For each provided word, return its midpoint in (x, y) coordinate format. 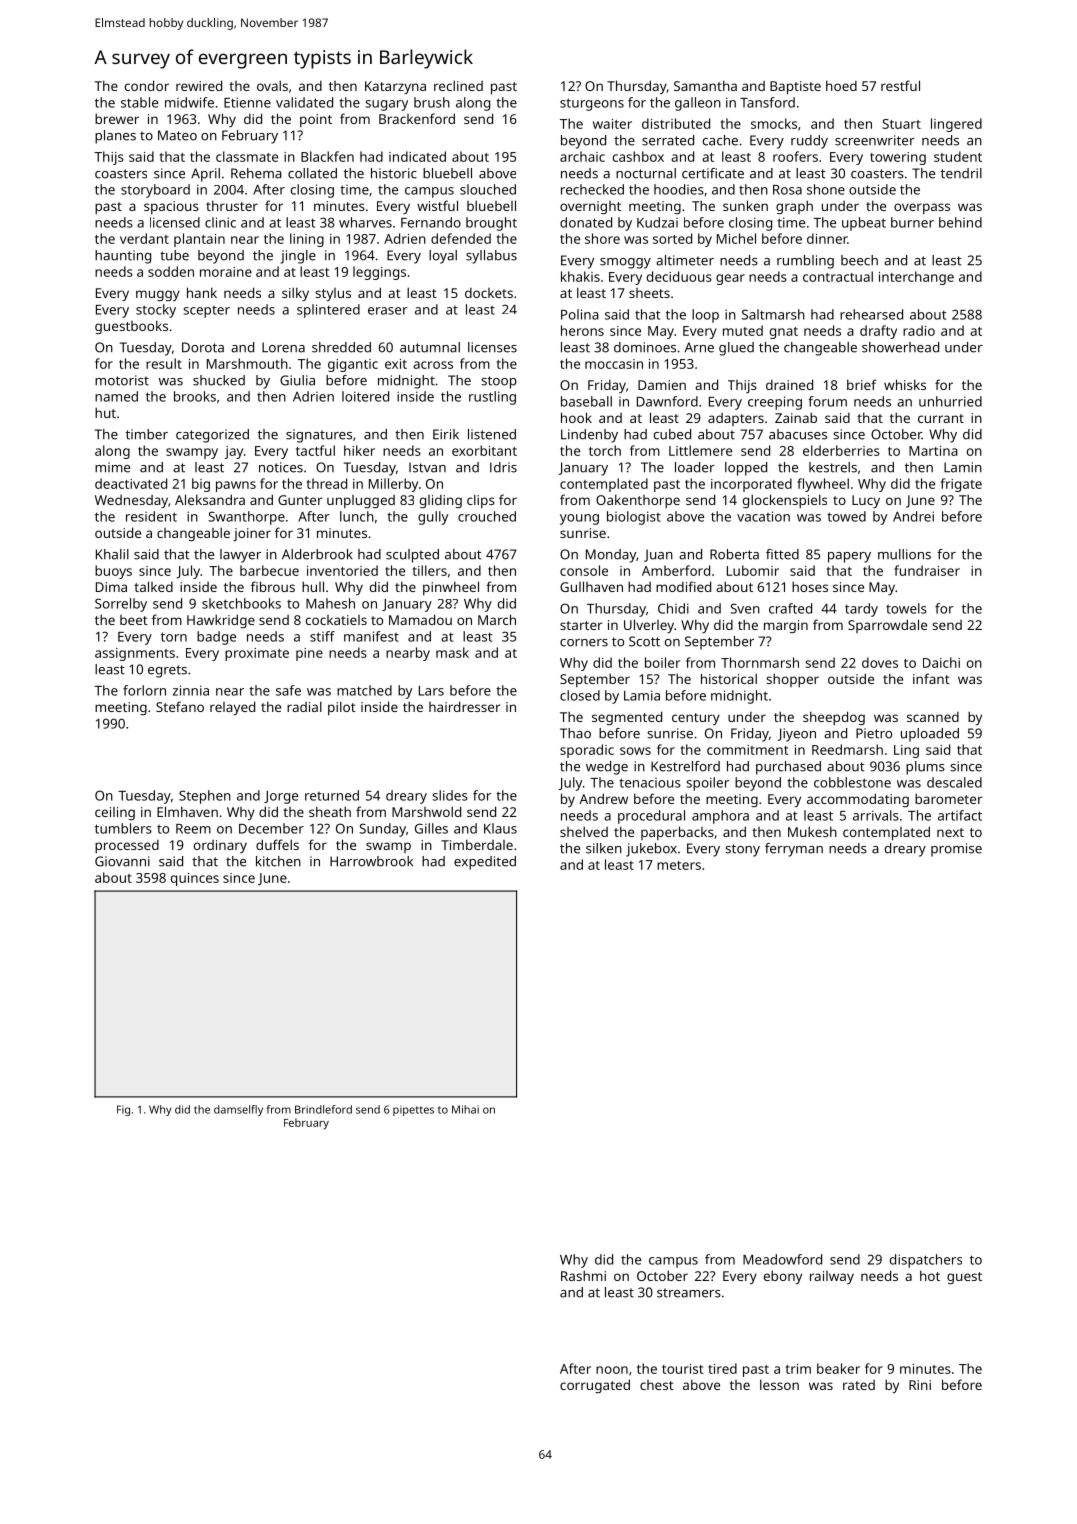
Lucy (866, 501)
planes (115, 137)
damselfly (238, 1110)
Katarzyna (395, 87)
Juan (658, 555)
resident (151, 516)
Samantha (705, 85)
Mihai (465, 1109)
